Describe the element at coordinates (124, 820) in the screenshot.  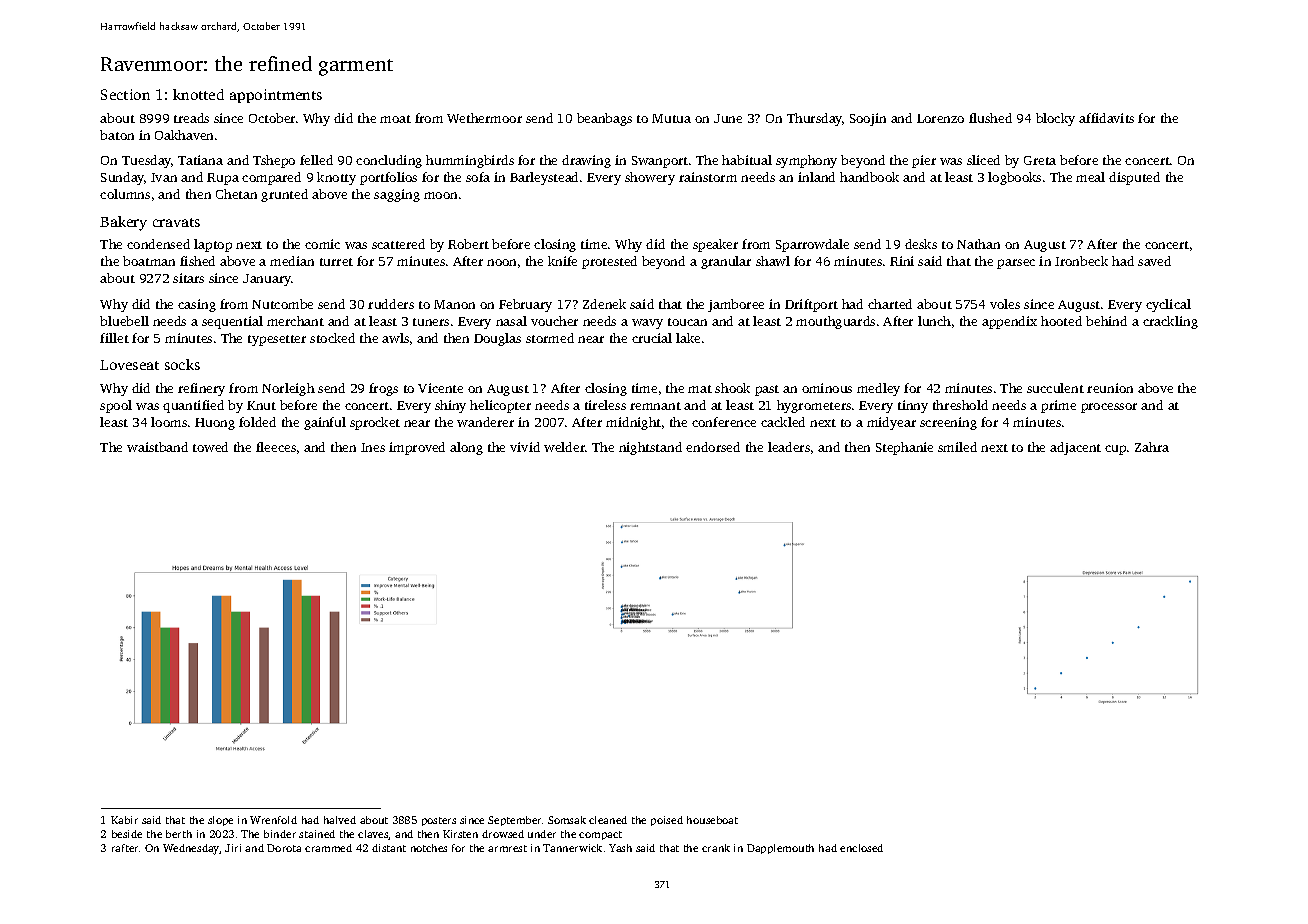
I see `Kabir` at that location.
